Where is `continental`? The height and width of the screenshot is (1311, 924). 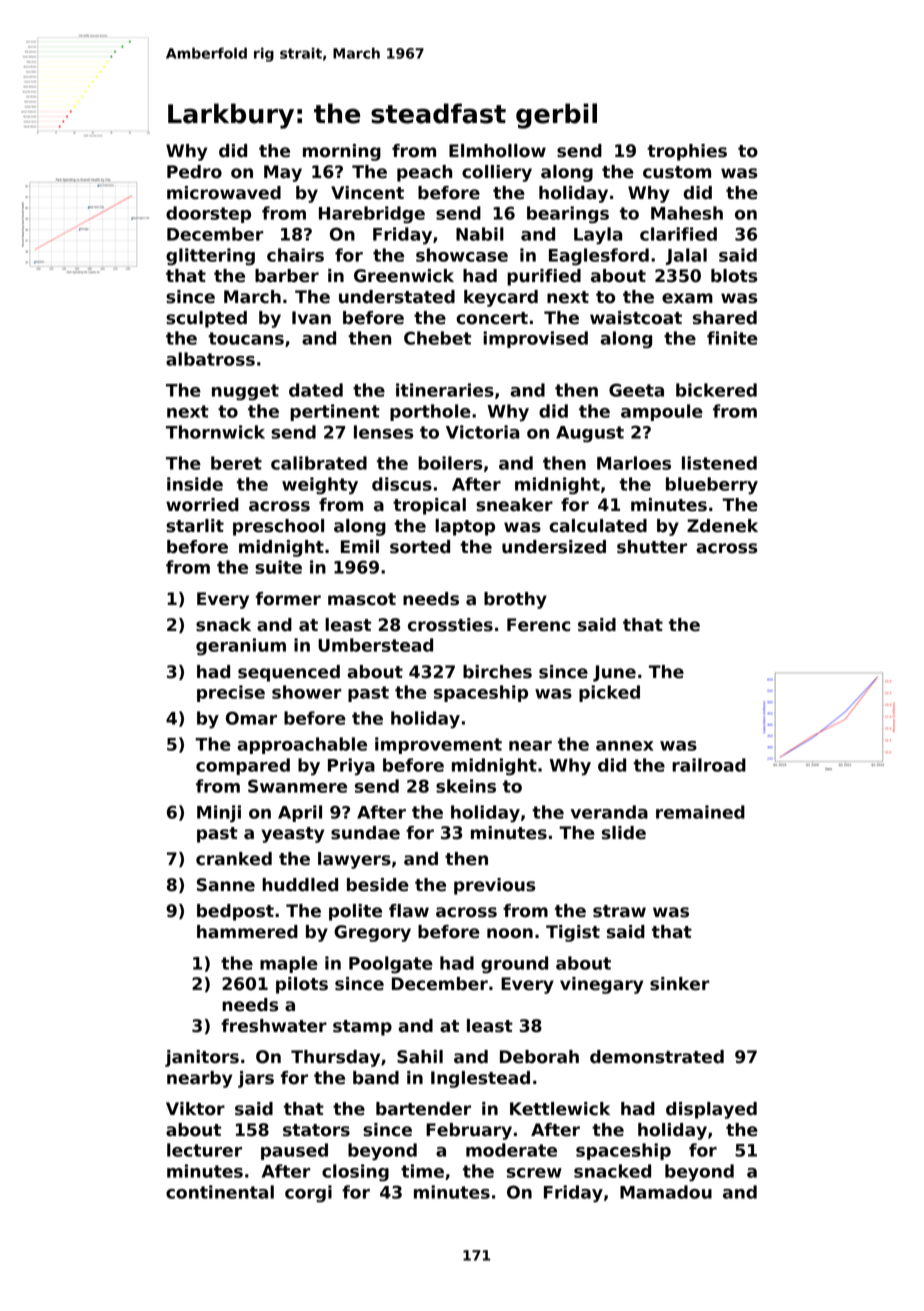
continental is located at coordinates (220, 1192).
